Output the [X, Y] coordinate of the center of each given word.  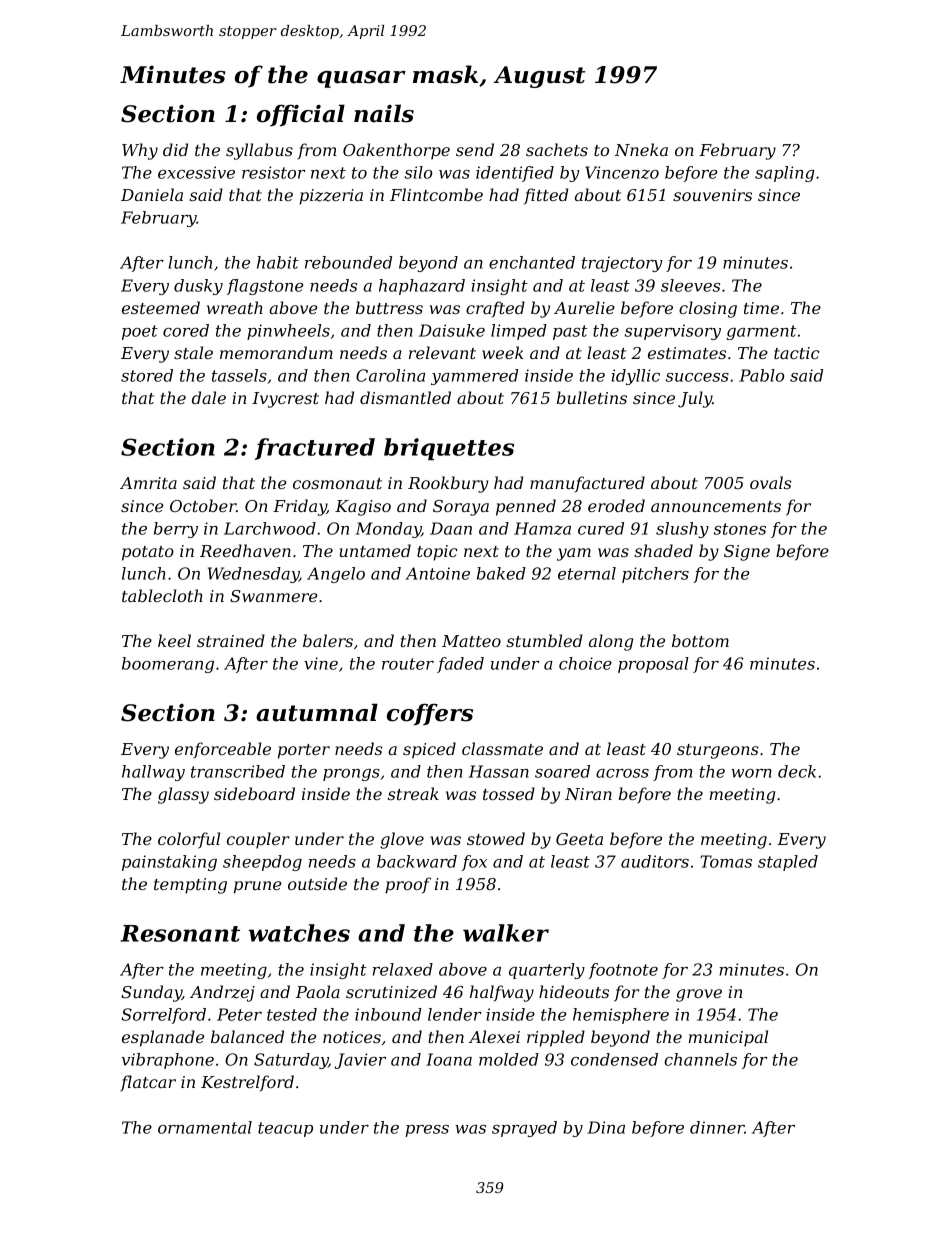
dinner [717, 1127]
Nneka [641, 149]
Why [140, 151]
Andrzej [222, 993]
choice [585, 663]
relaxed [403, 969]
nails [384, 113]
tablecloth [162, 595]
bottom [700, 640]
